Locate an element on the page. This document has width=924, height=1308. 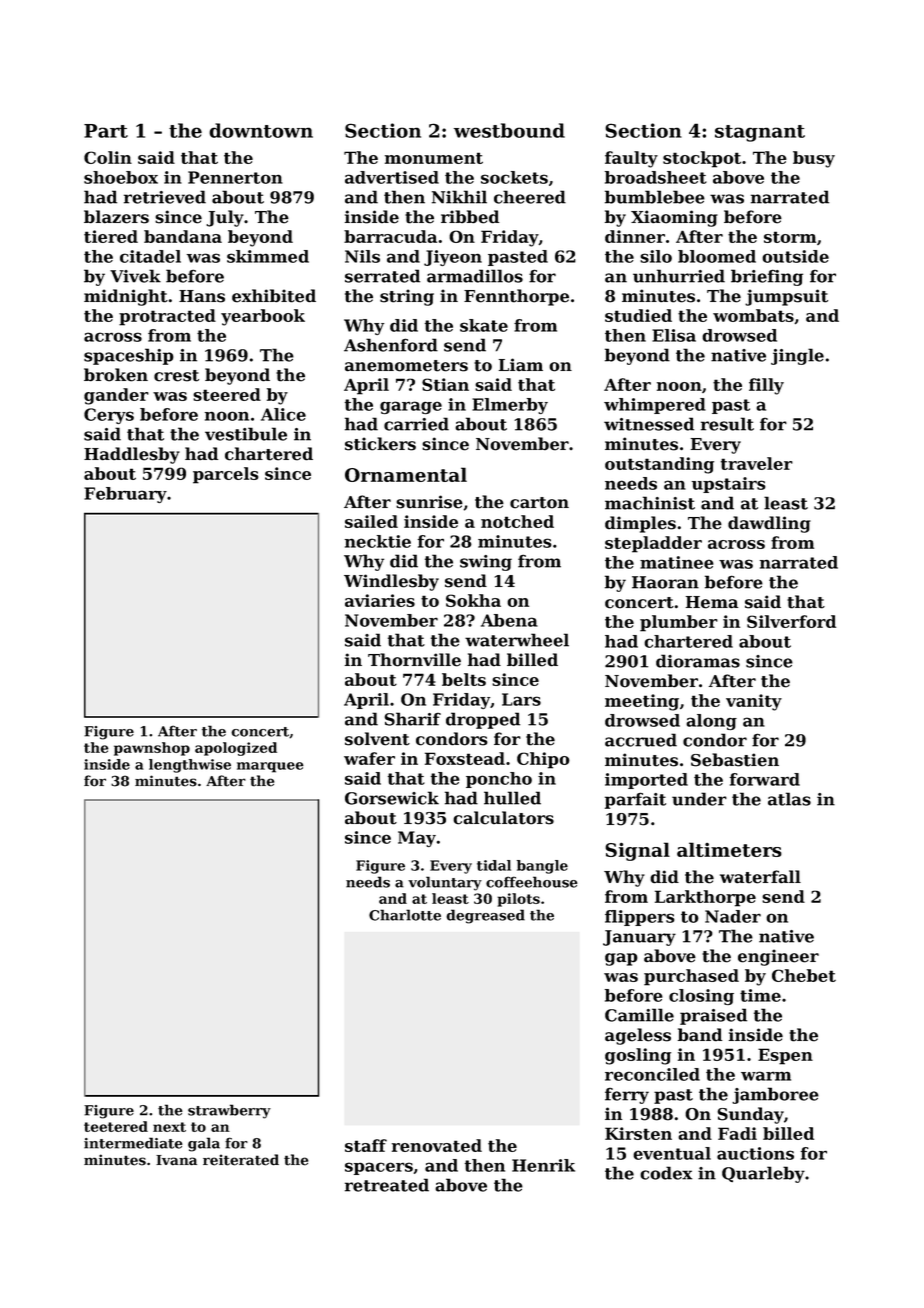
Liam is located at coordinates (521, 364).
